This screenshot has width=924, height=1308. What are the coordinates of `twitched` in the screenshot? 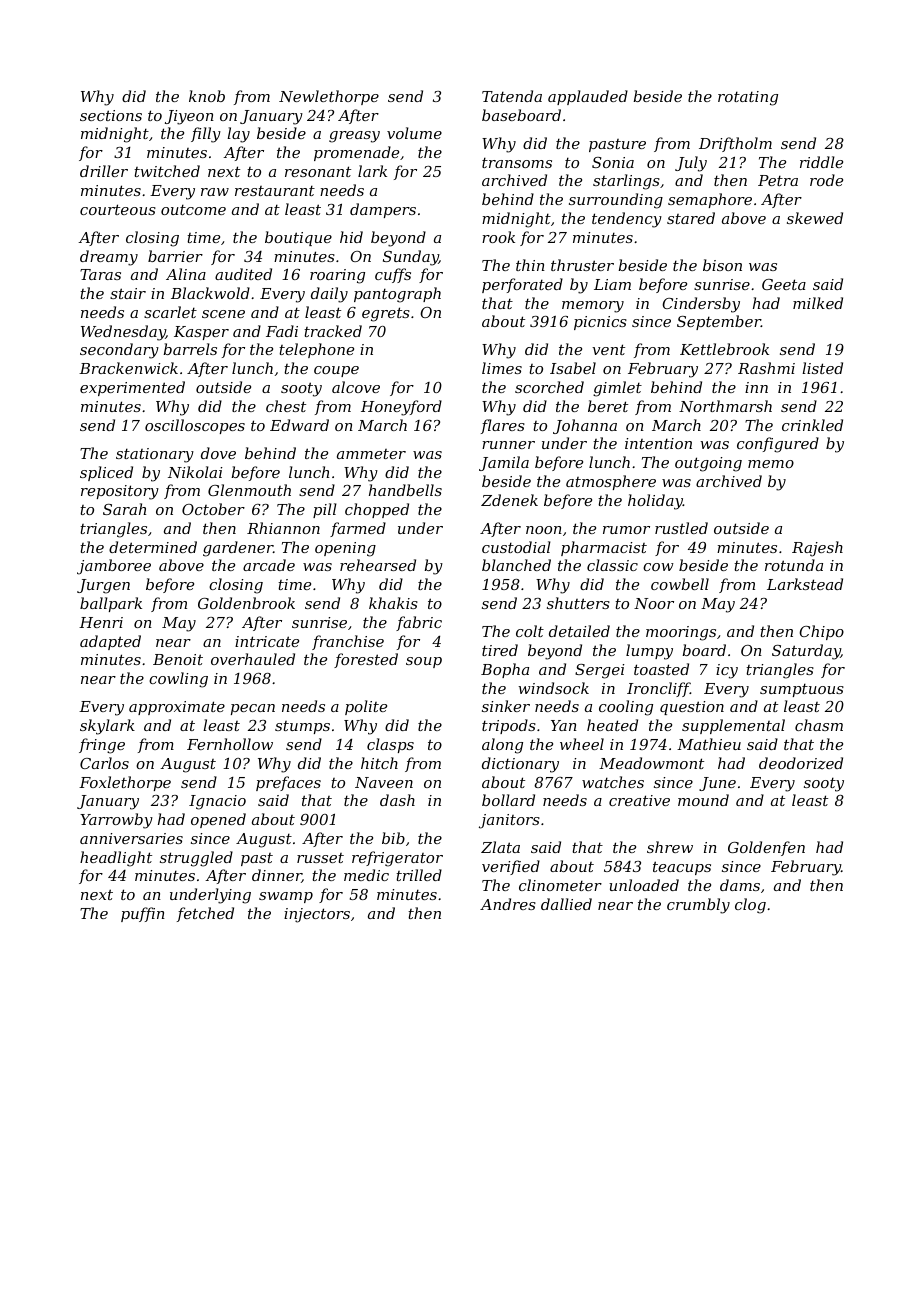 It's located at (167, 171).
